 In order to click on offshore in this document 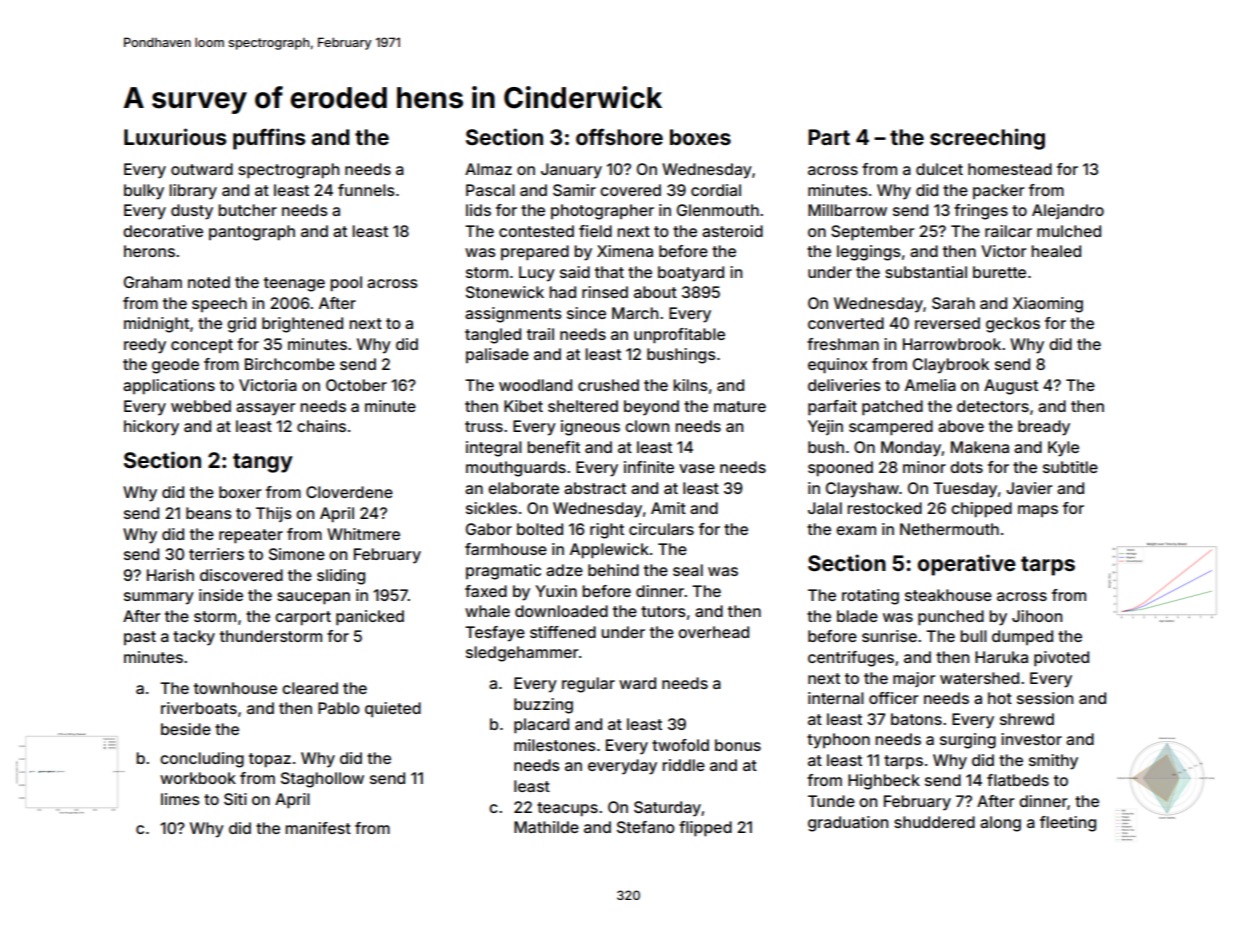, I will do `click(619, 136)`.
